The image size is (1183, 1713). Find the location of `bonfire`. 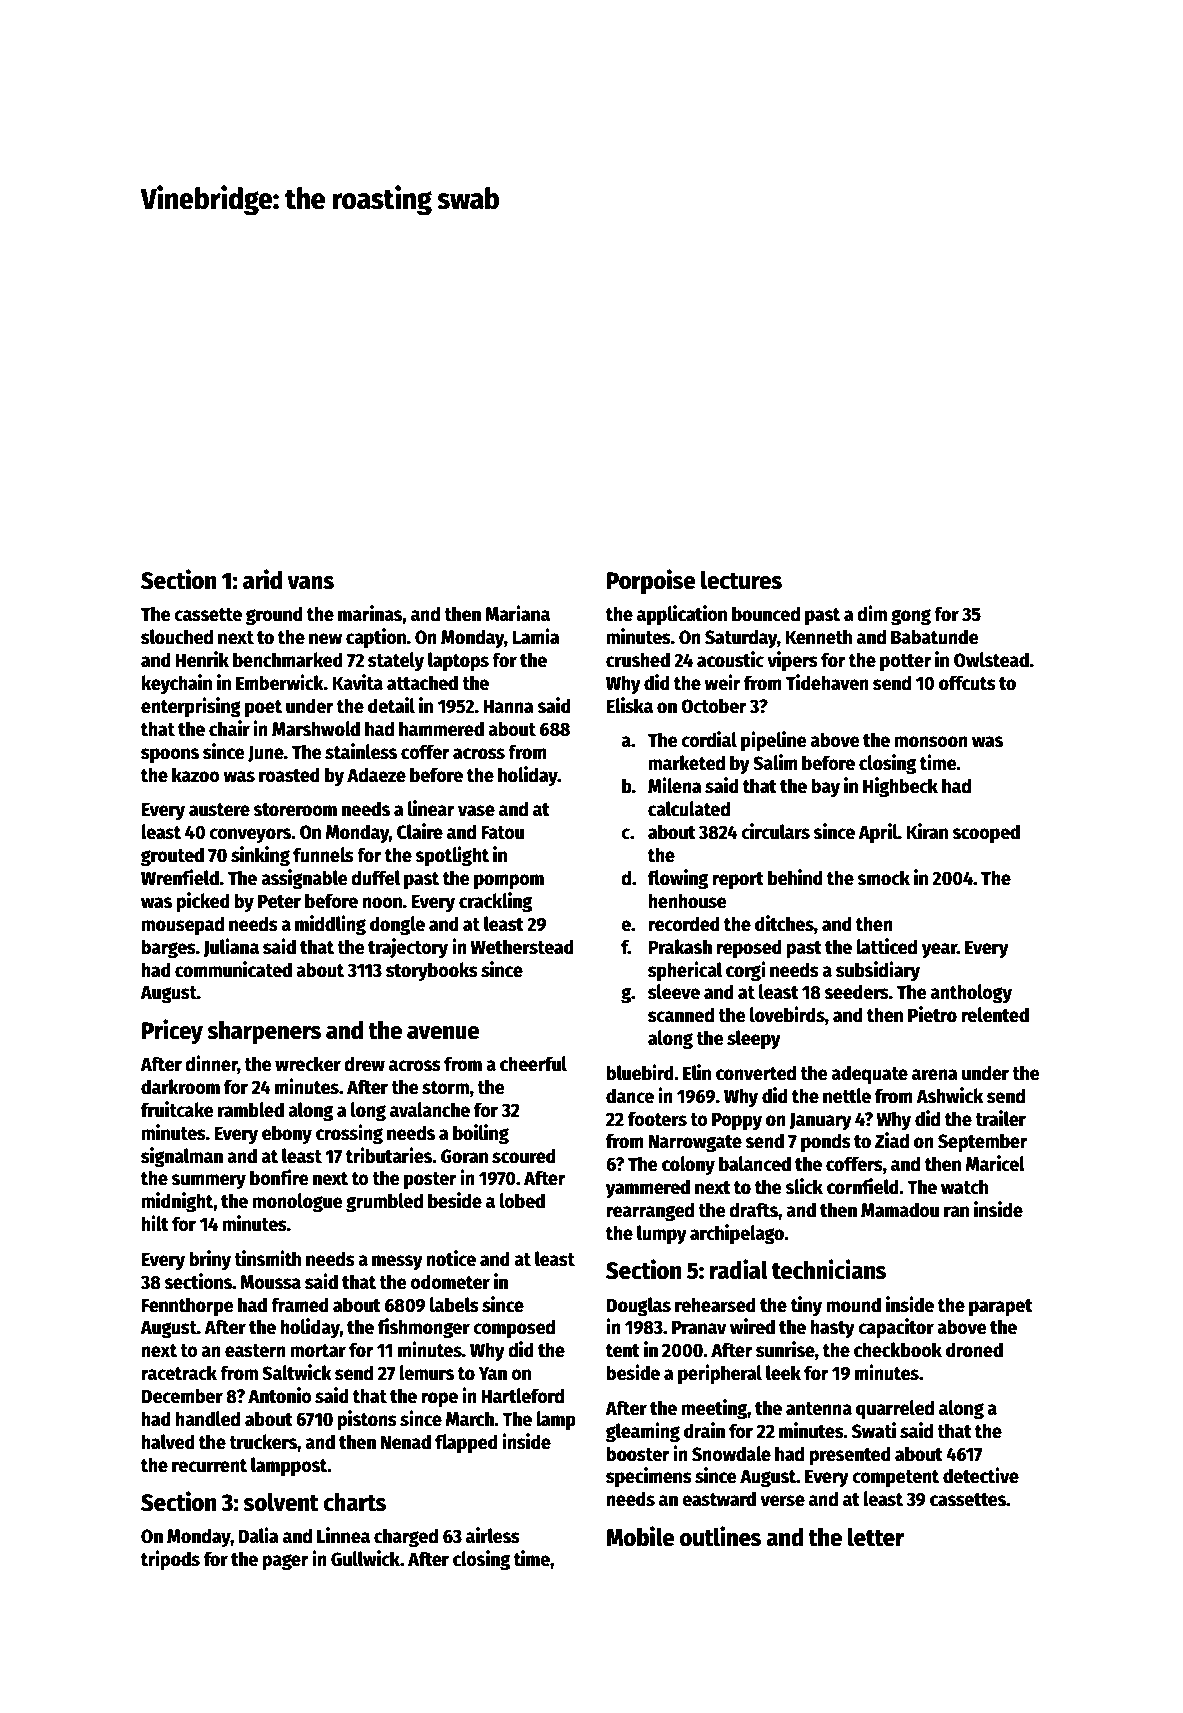

bonfire is located at coordinates (279, 1177).
